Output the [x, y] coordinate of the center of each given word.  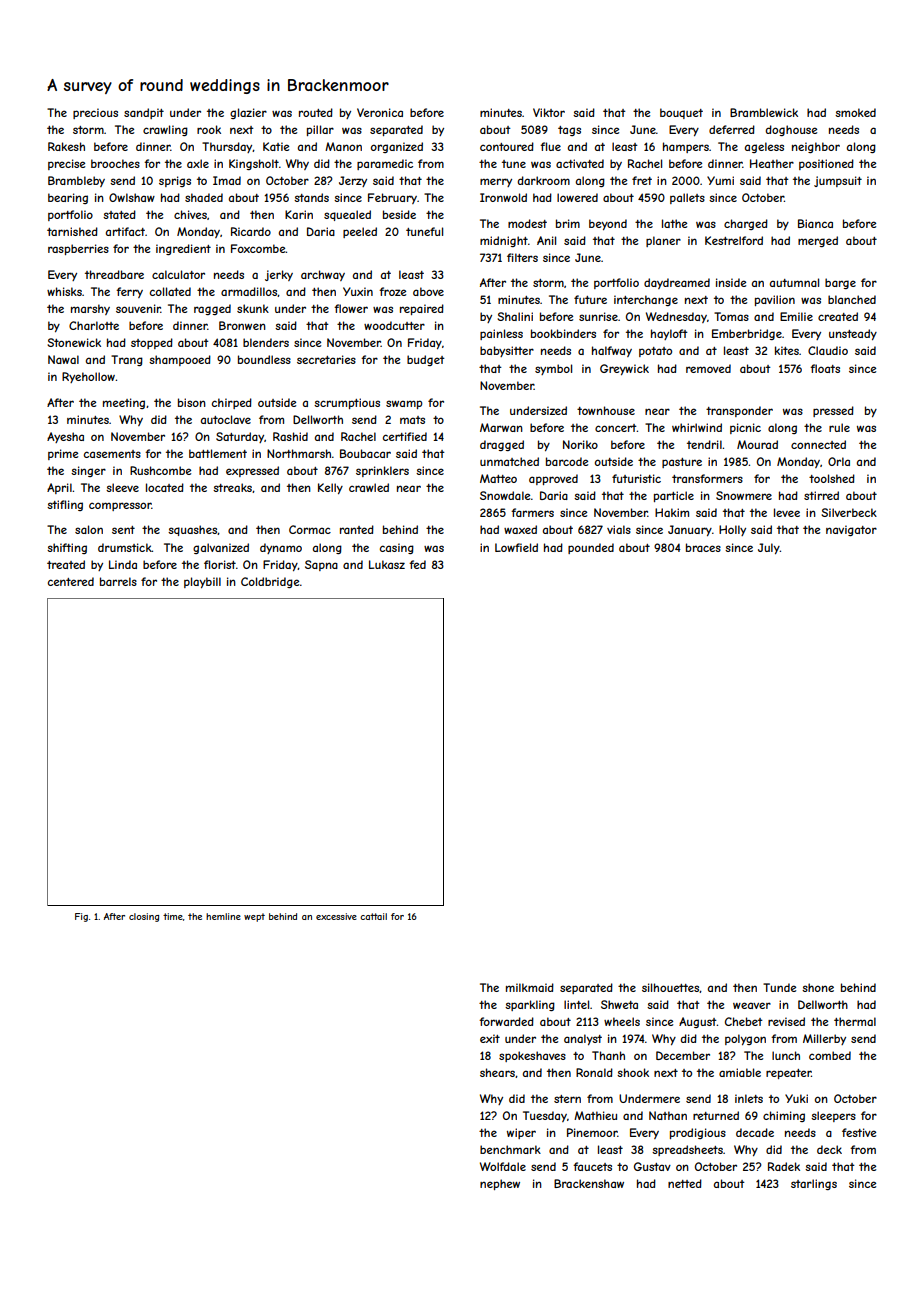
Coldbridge [270, 582]
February [392, 198]
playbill [202, 582]
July [769, 548]
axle [198, 163]
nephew [500, 1184]
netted [685, 1183]
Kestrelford [734, 240]
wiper [521, 1133]
